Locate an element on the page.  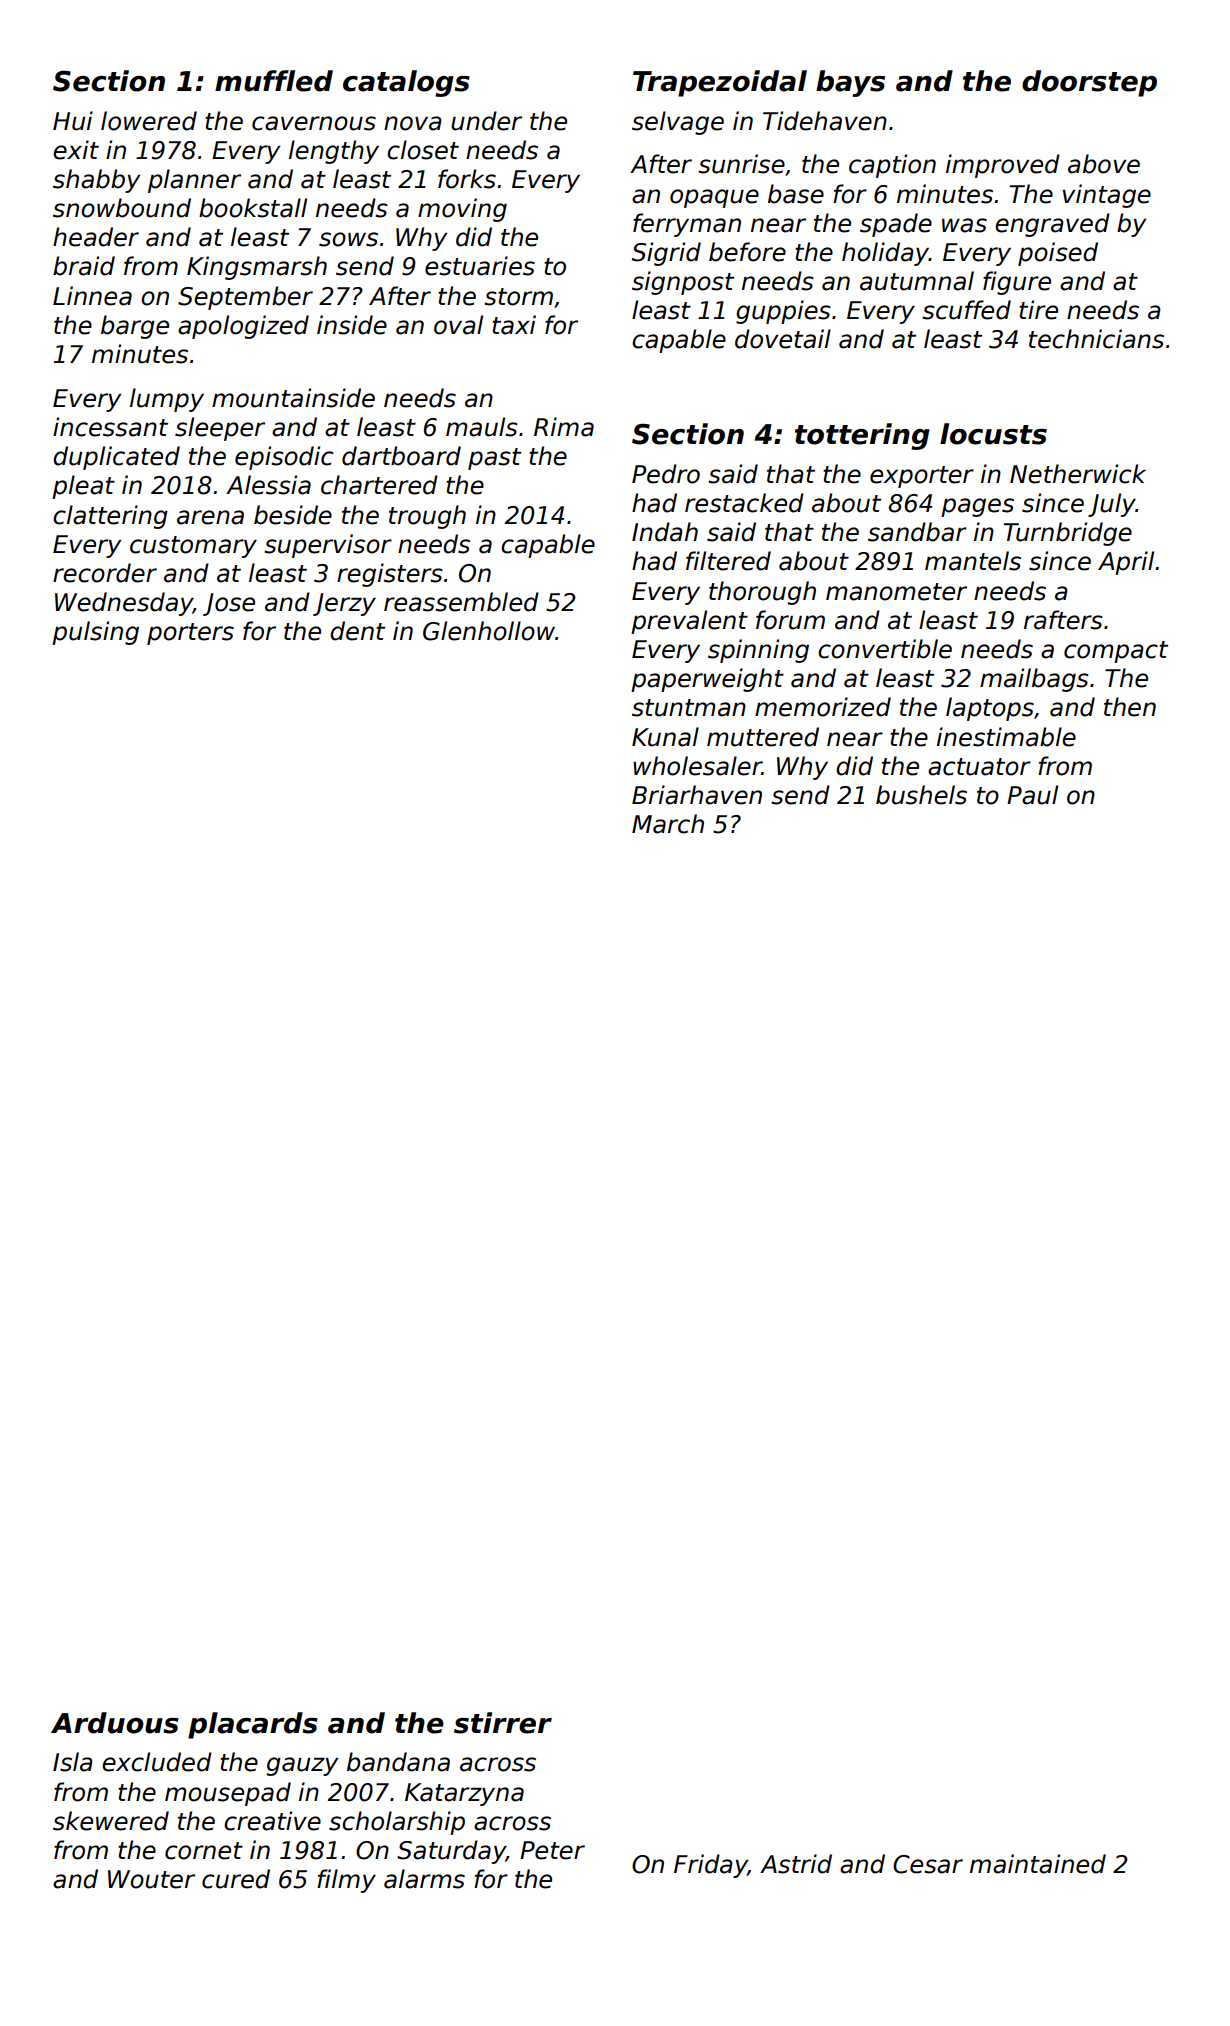
manometer is located at coordinates (896, 592).
